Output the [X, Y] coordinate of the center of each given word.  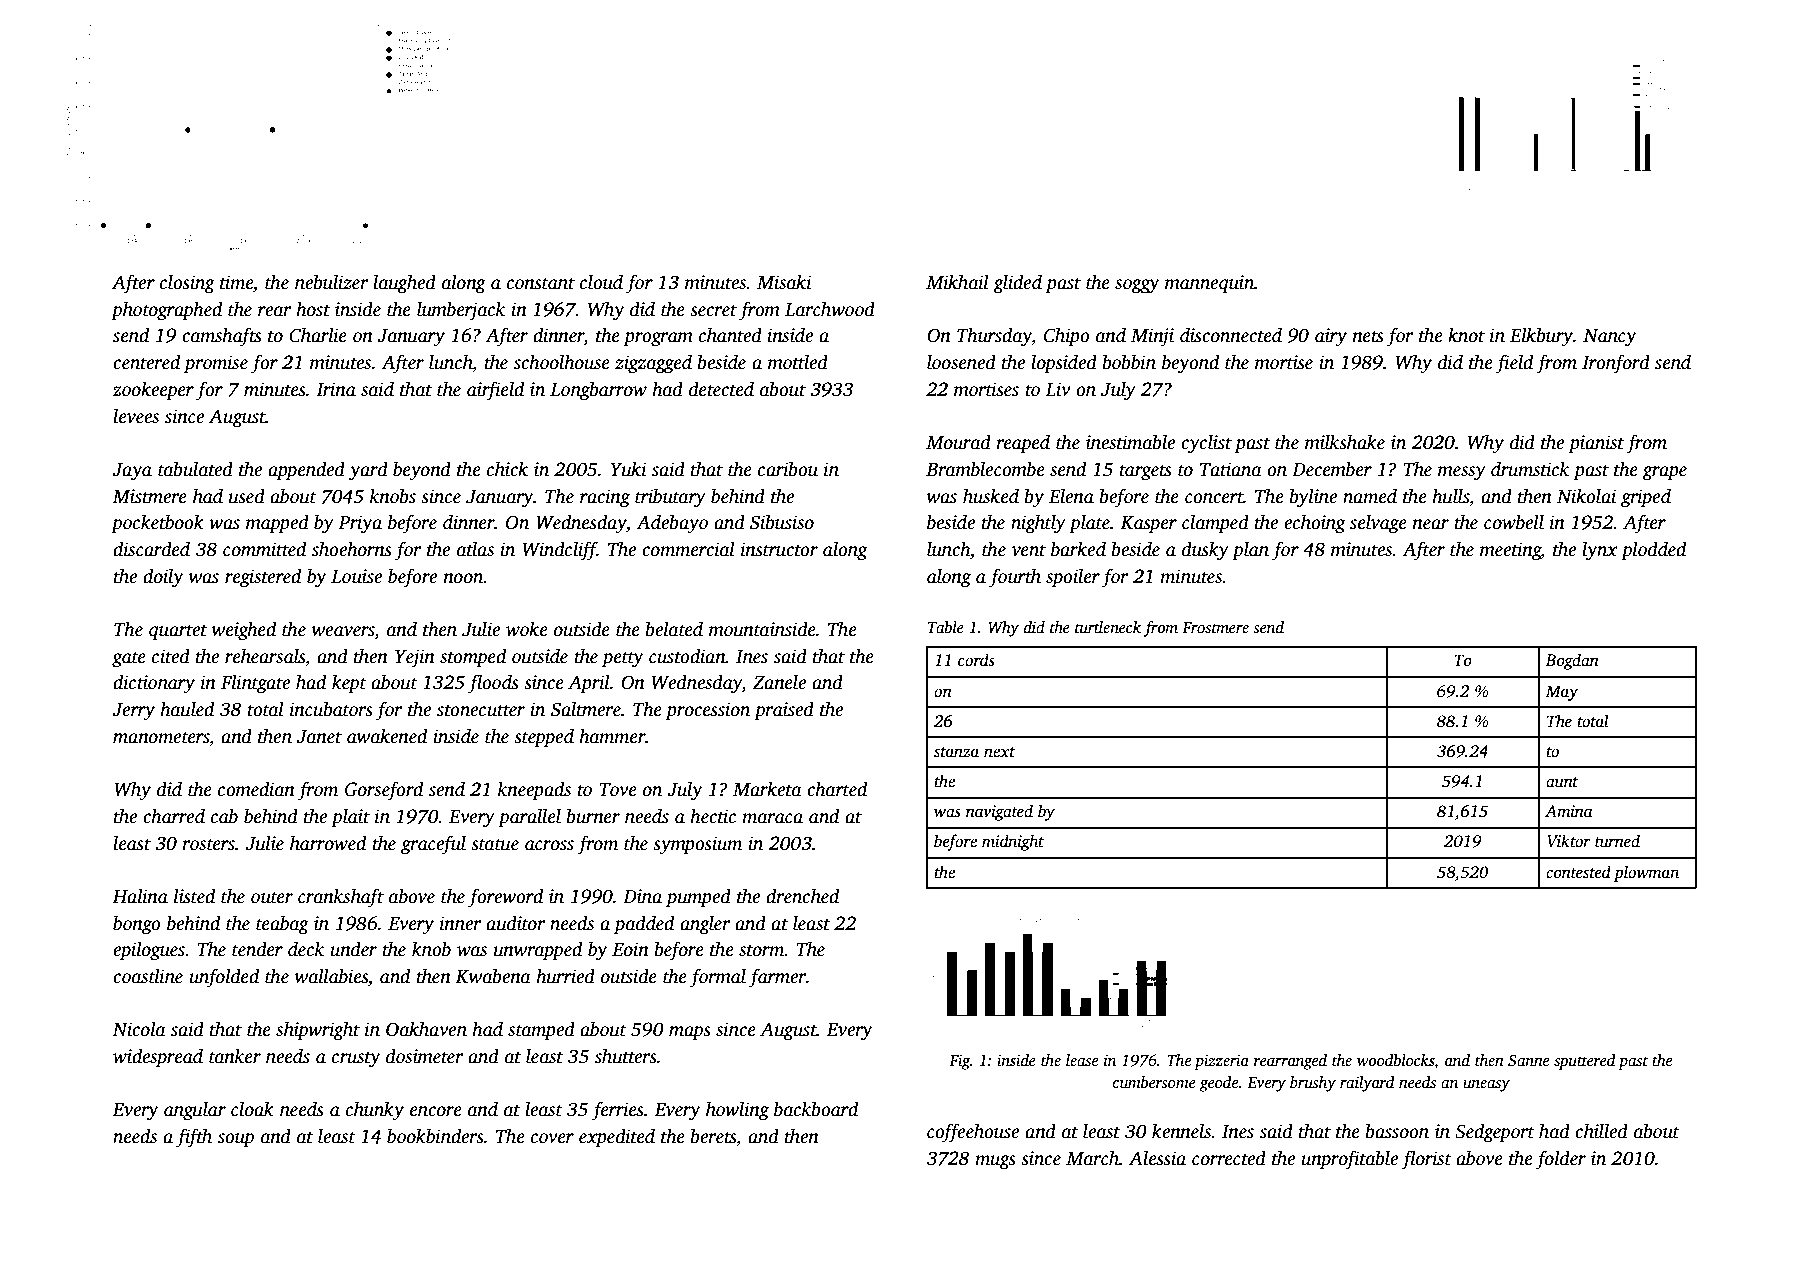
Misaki [784, 282]
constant [541, 283]
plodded [1653, 551]
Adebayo [672, 524]
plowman [1646, 873]
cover [552, 1138]
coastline [148, 976]
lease [1082, 1060]
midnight [1013, 842]
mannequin [1209, 284]
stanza [956, 752]
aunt [1562, 782]
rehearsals [265, 656]
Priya [360, 524]
